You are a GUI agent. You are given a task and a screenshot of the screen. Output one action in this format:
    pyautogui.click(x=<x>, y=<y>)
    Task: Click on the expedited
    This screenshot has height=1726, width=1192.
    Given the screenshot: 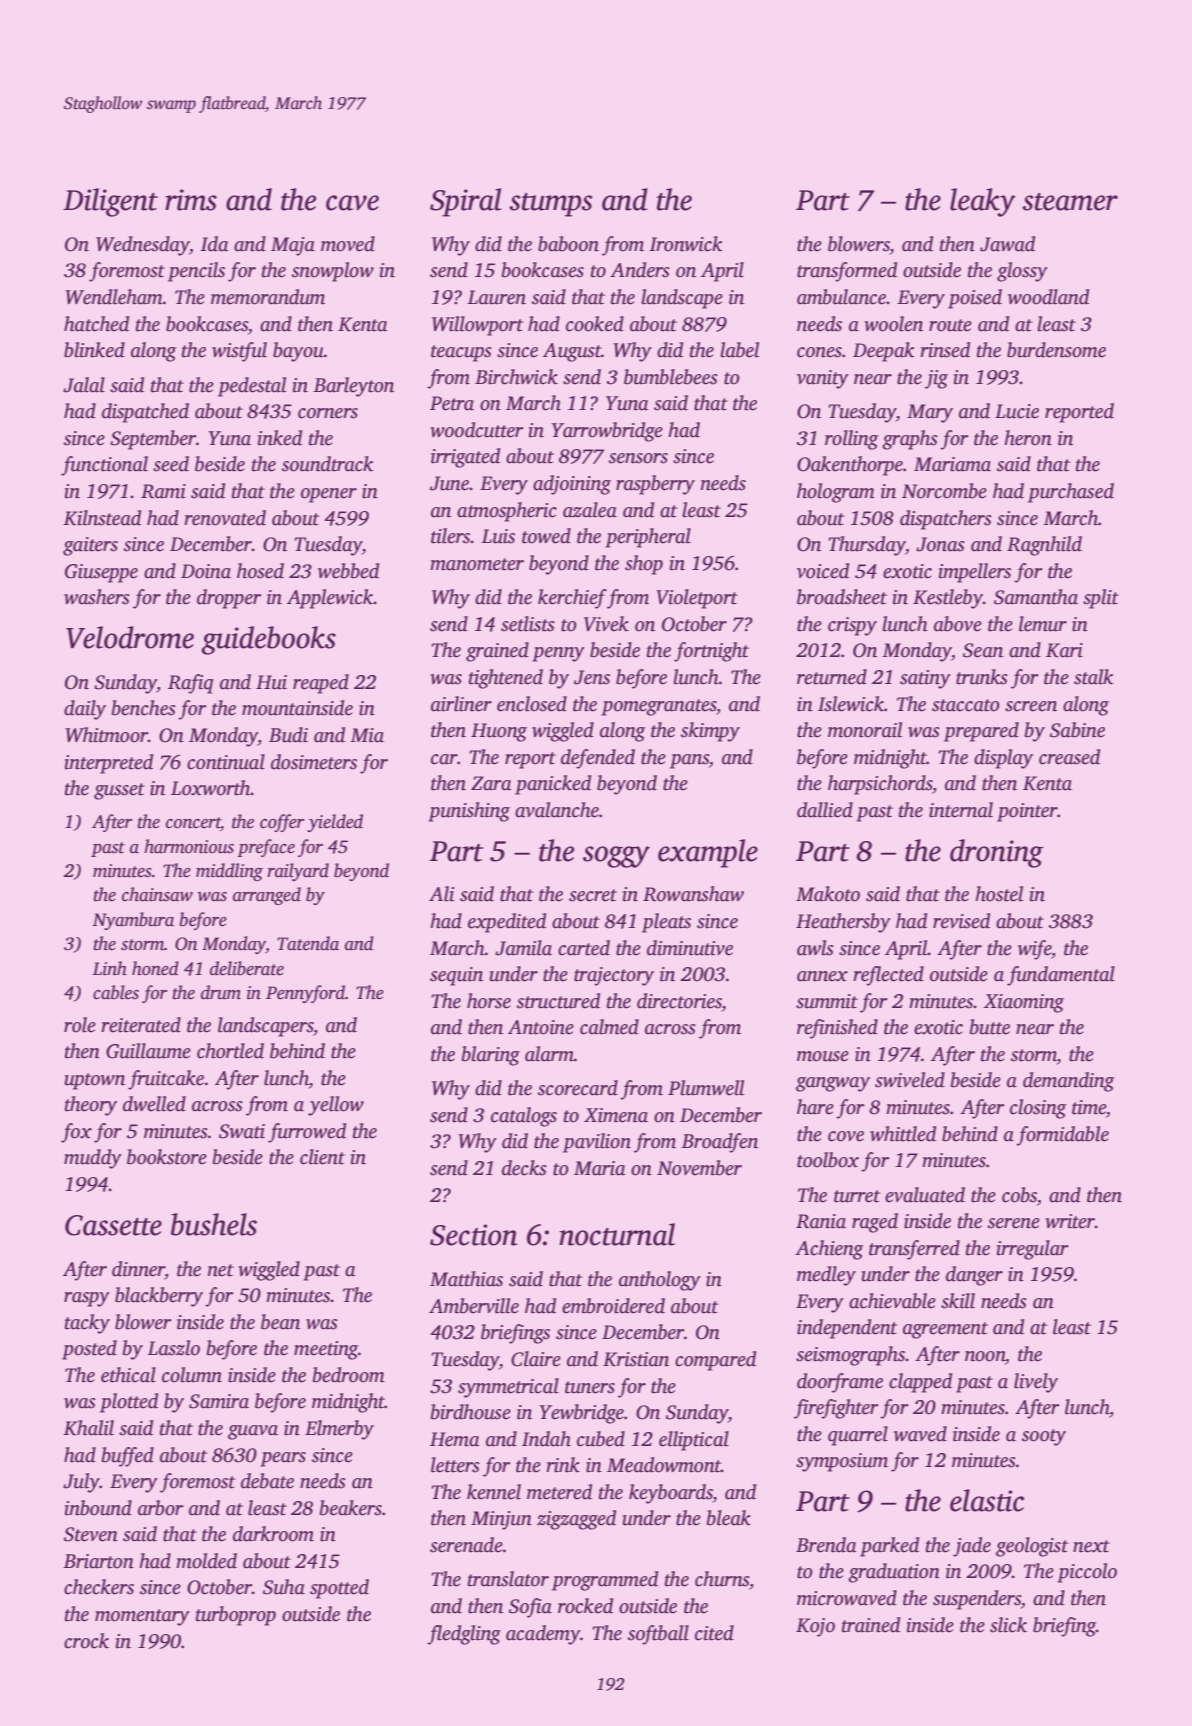 What is the action you would take?
    pyautogui.click(x=507, y=923)
